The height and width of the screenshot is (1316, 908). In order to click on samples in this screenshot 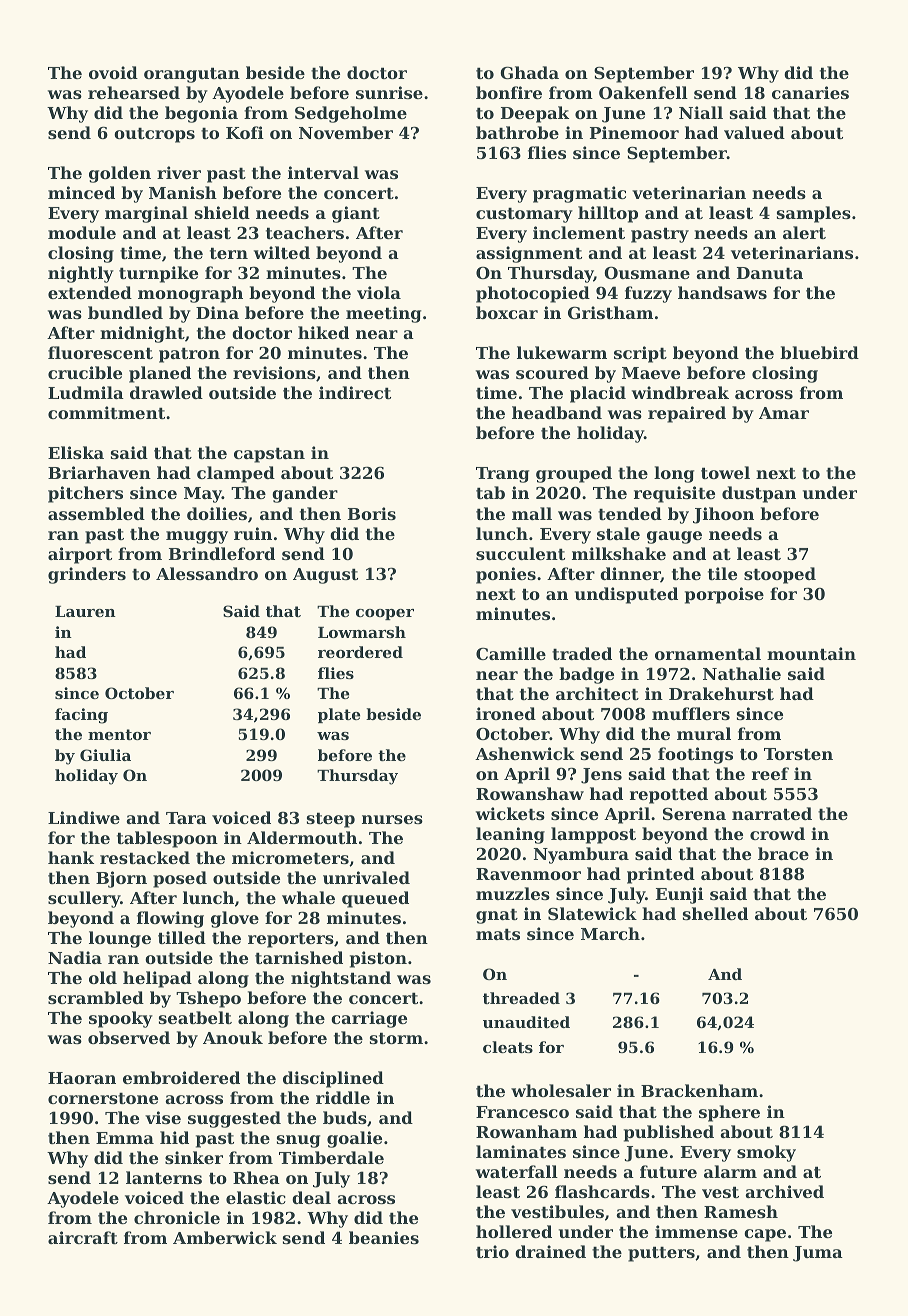, I will do `click(814, 214)`.
